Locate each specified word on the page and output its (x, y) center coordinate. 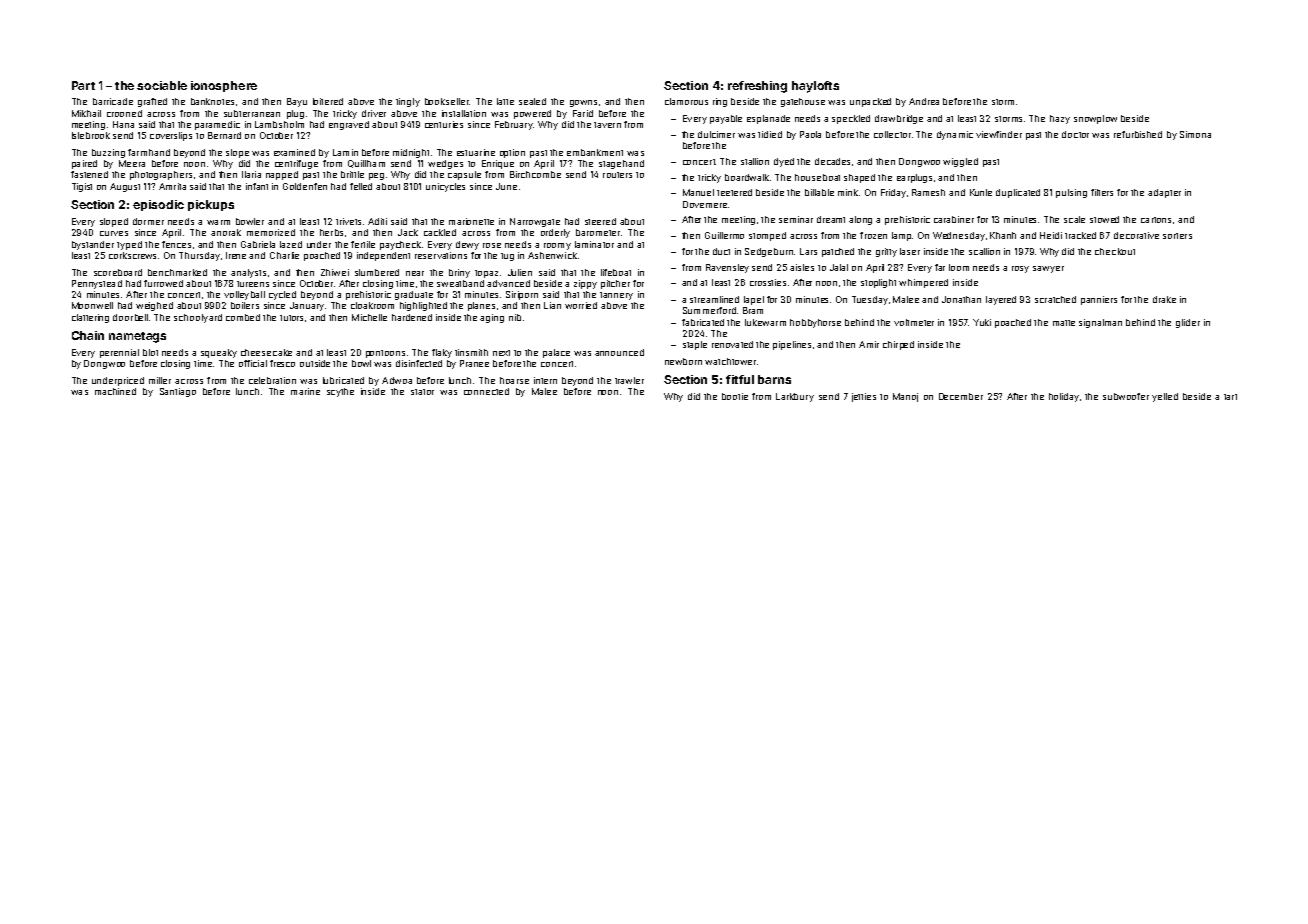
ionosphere (224, 86)
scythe (340, 392)
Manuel (698, 192)
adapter (1164, 193)
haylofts (815, 87)
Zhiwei (335, 272)
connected (486, 391)
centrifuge (296, 164)
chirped (898, 345)
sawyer (1048, 269)
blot (150, 352)
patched (838, 252)
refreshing (757, 87)
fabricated (703, 322)
